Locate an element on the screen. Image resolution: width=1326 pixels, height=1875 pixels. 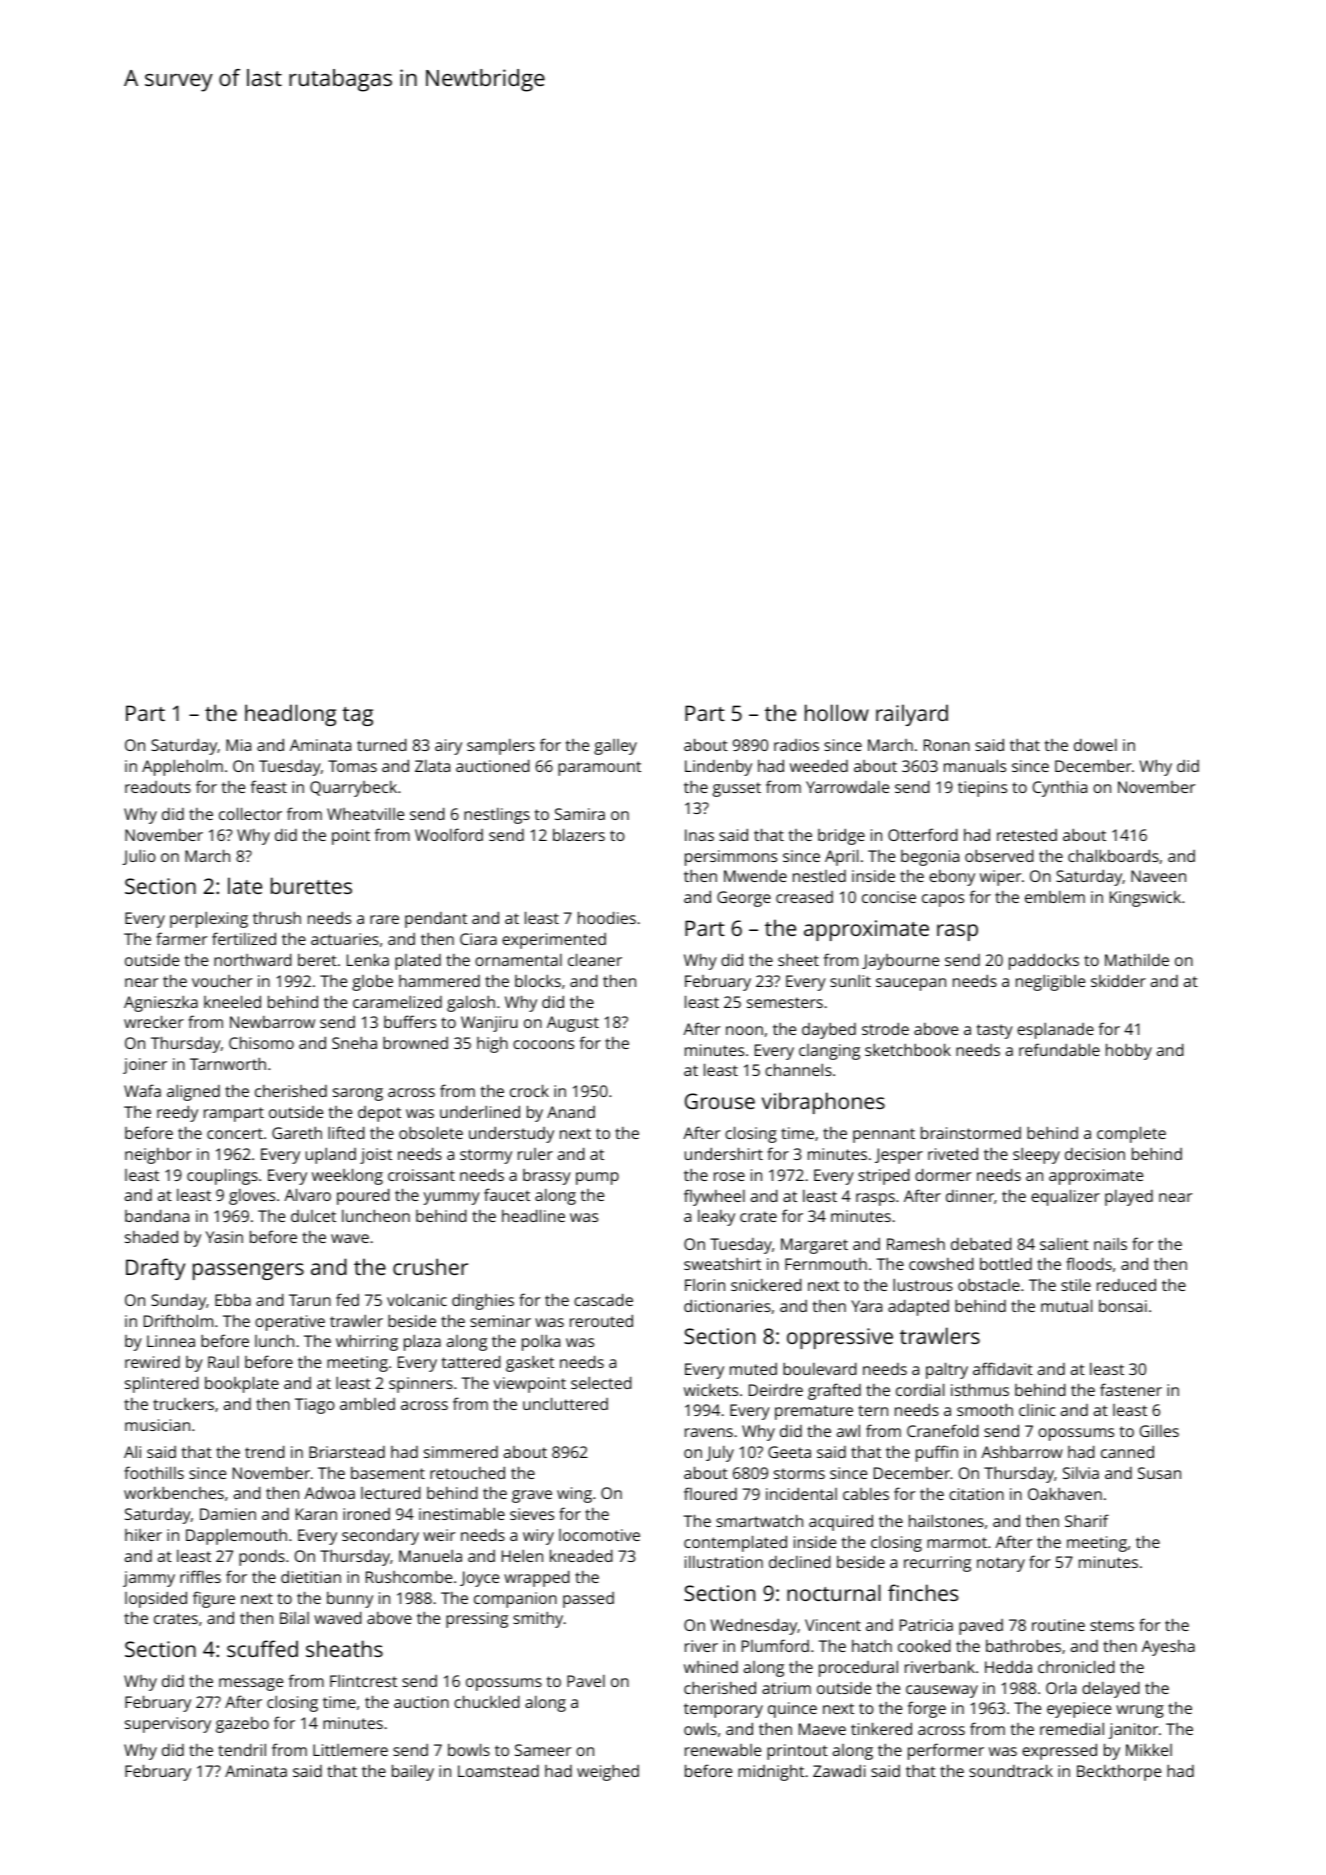
sleepy is located at coordinates (1036, 1155).
